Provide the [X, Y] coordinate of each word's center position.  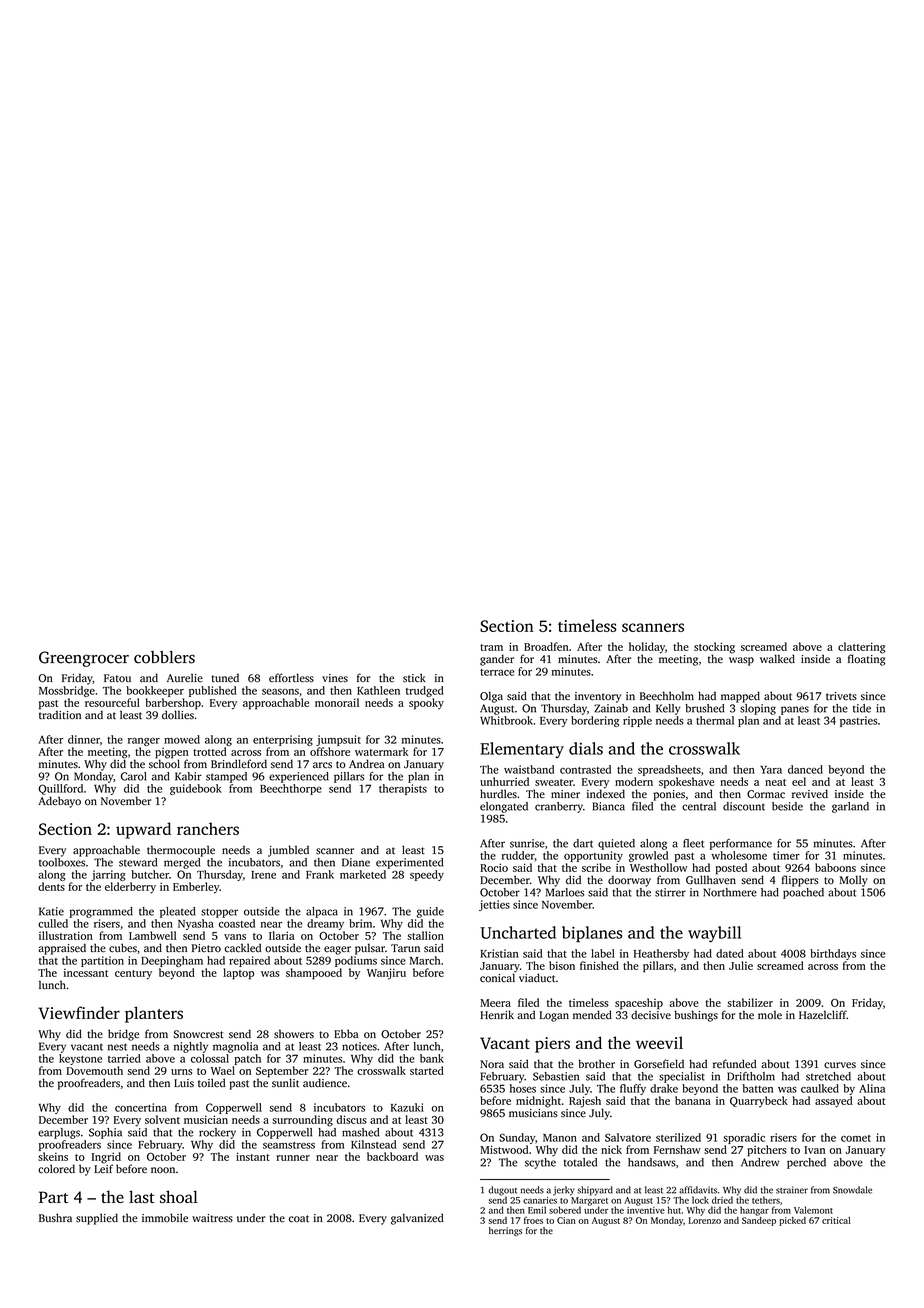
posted [731, 869]
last [142, 1196]
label [603, 953]
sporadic [744, 1138]
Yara [771, 770]
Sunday [517, 1138]
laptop [238, 974]
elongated [504, 807]
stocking [714, 648]
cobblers [164, 657]
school [164, 764]
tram [491, 647]
